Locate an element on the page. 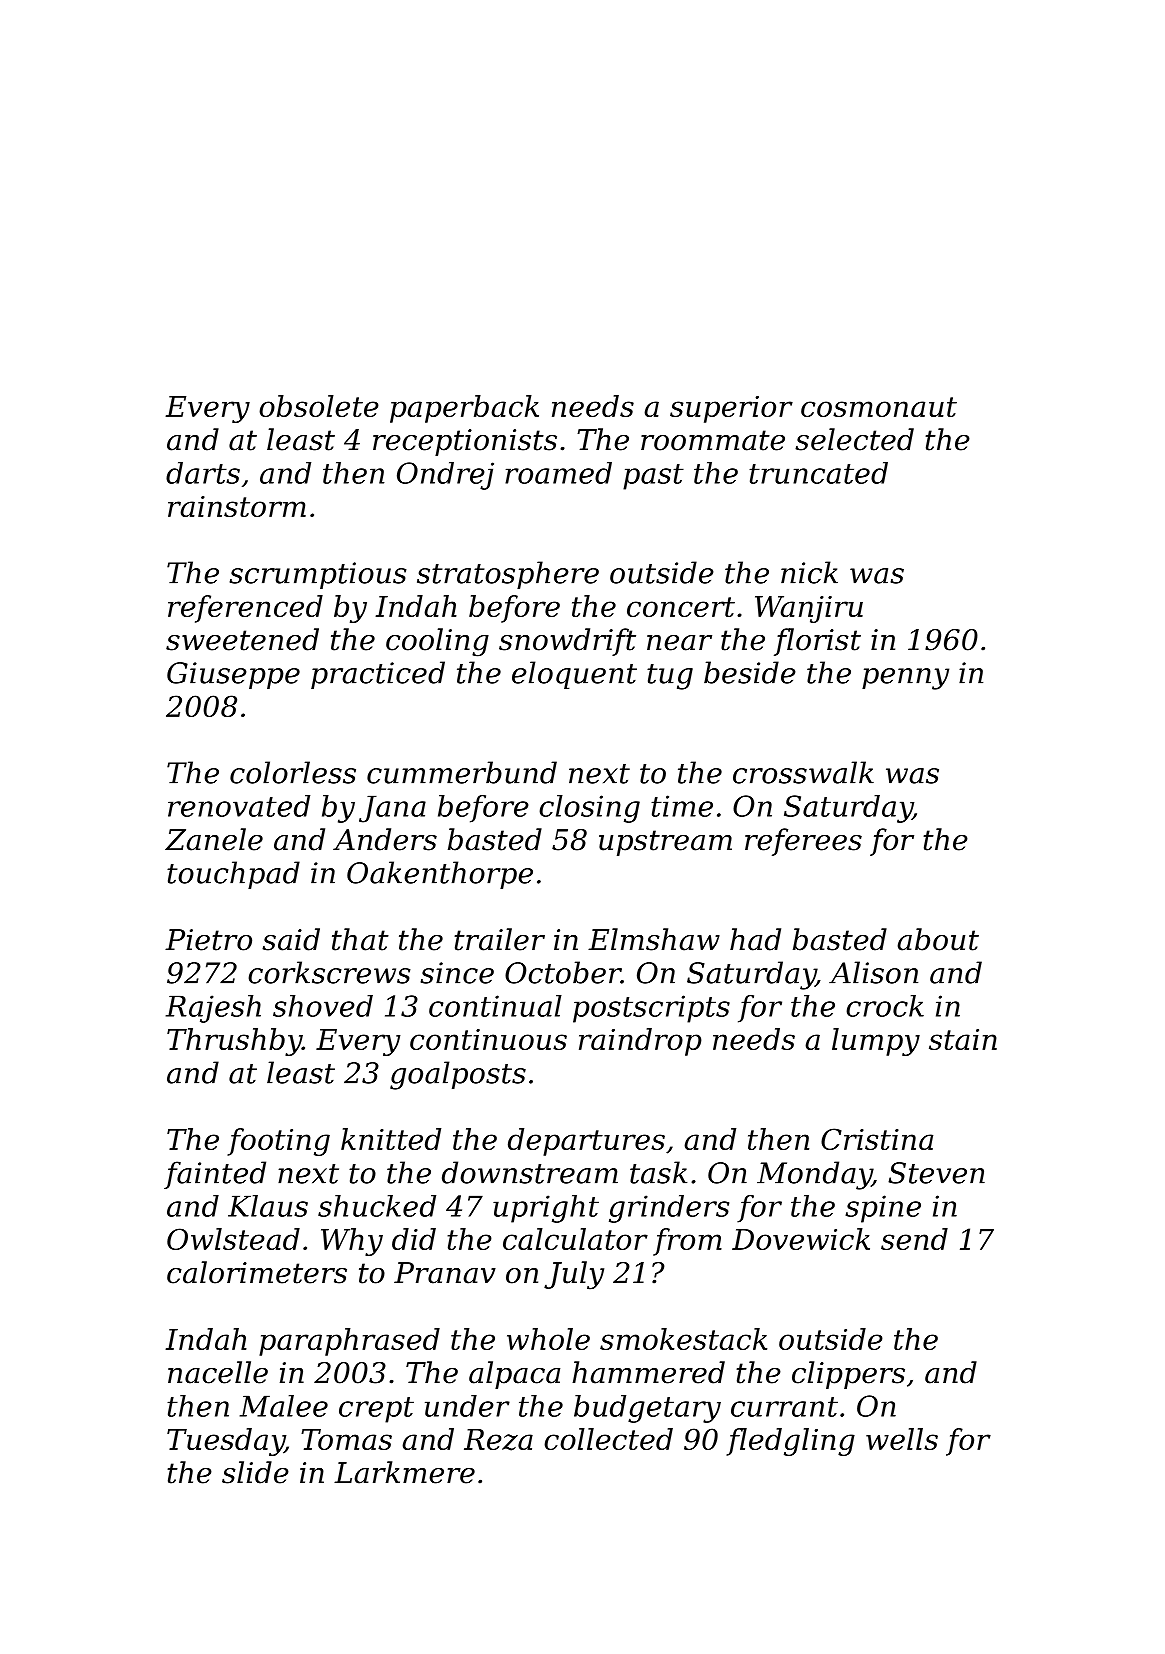 The image size is (1165, 1654). Dovewick is located at coordinates (801, 1239).
